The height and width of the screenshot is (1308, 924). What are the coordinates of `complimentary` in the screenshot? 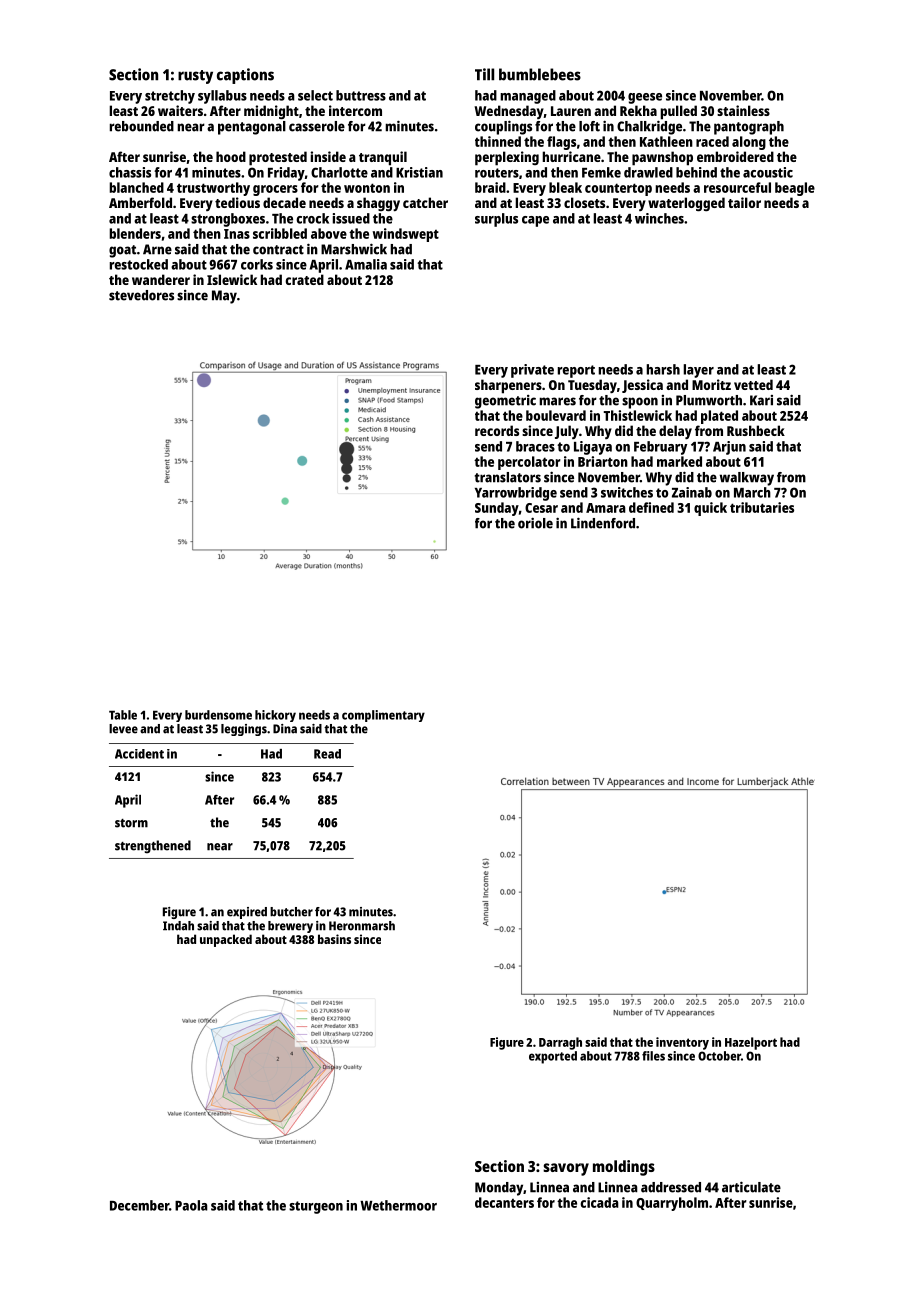 It's located at (383, 716).
